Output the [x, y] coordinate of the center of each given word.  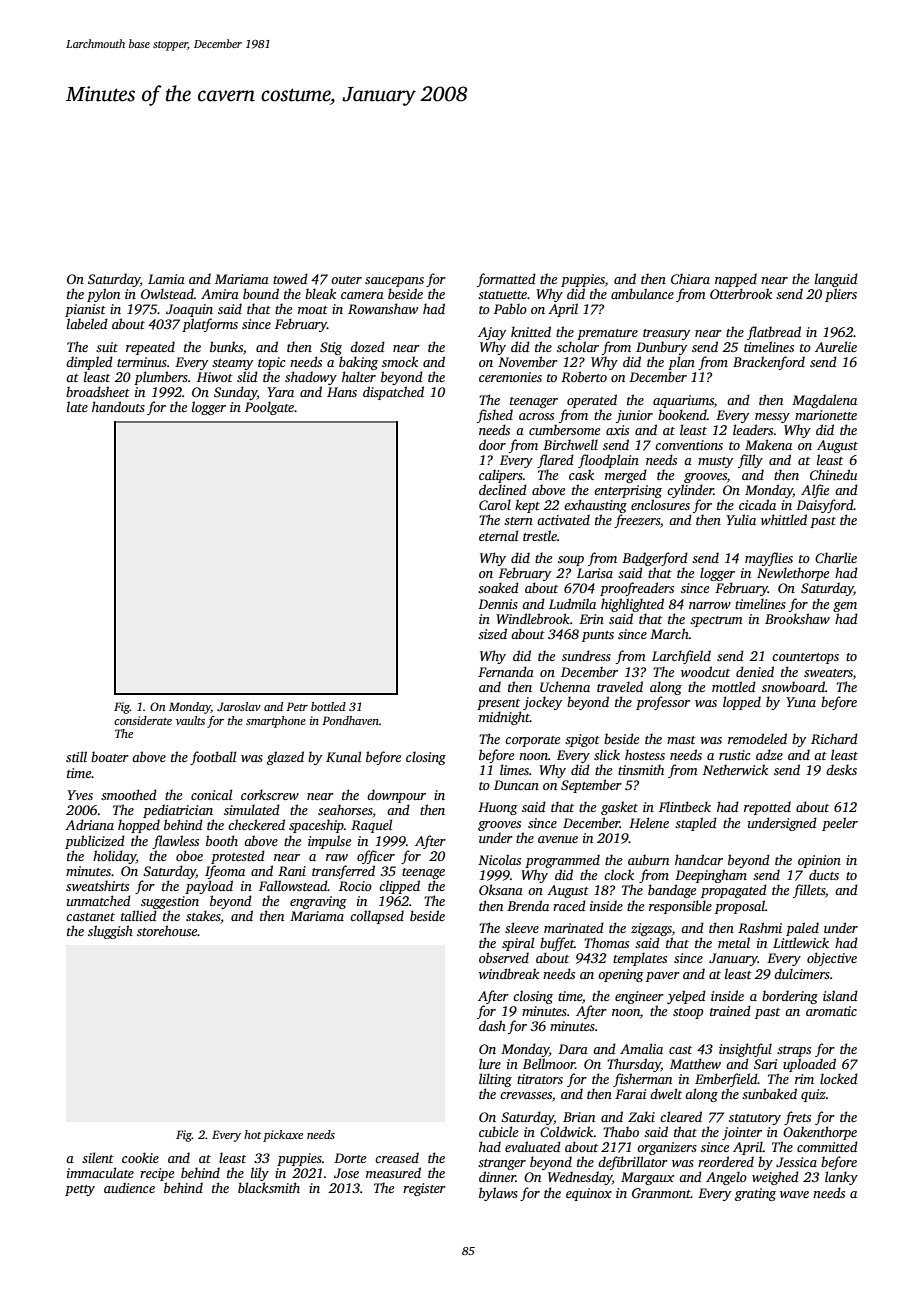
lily [260, 1174]
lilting [495, 1080]
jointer [742, 1133]
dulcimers [802, 973]
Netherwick [735, 769]
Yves [80, 795]
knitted [531, 331]
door [492, 444]
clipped [399, 887]
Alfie [815, 491]
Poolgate [269, 408]
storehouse [167, 930]
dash [492, 1025]
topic [271, 363]
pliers [841, 295]
